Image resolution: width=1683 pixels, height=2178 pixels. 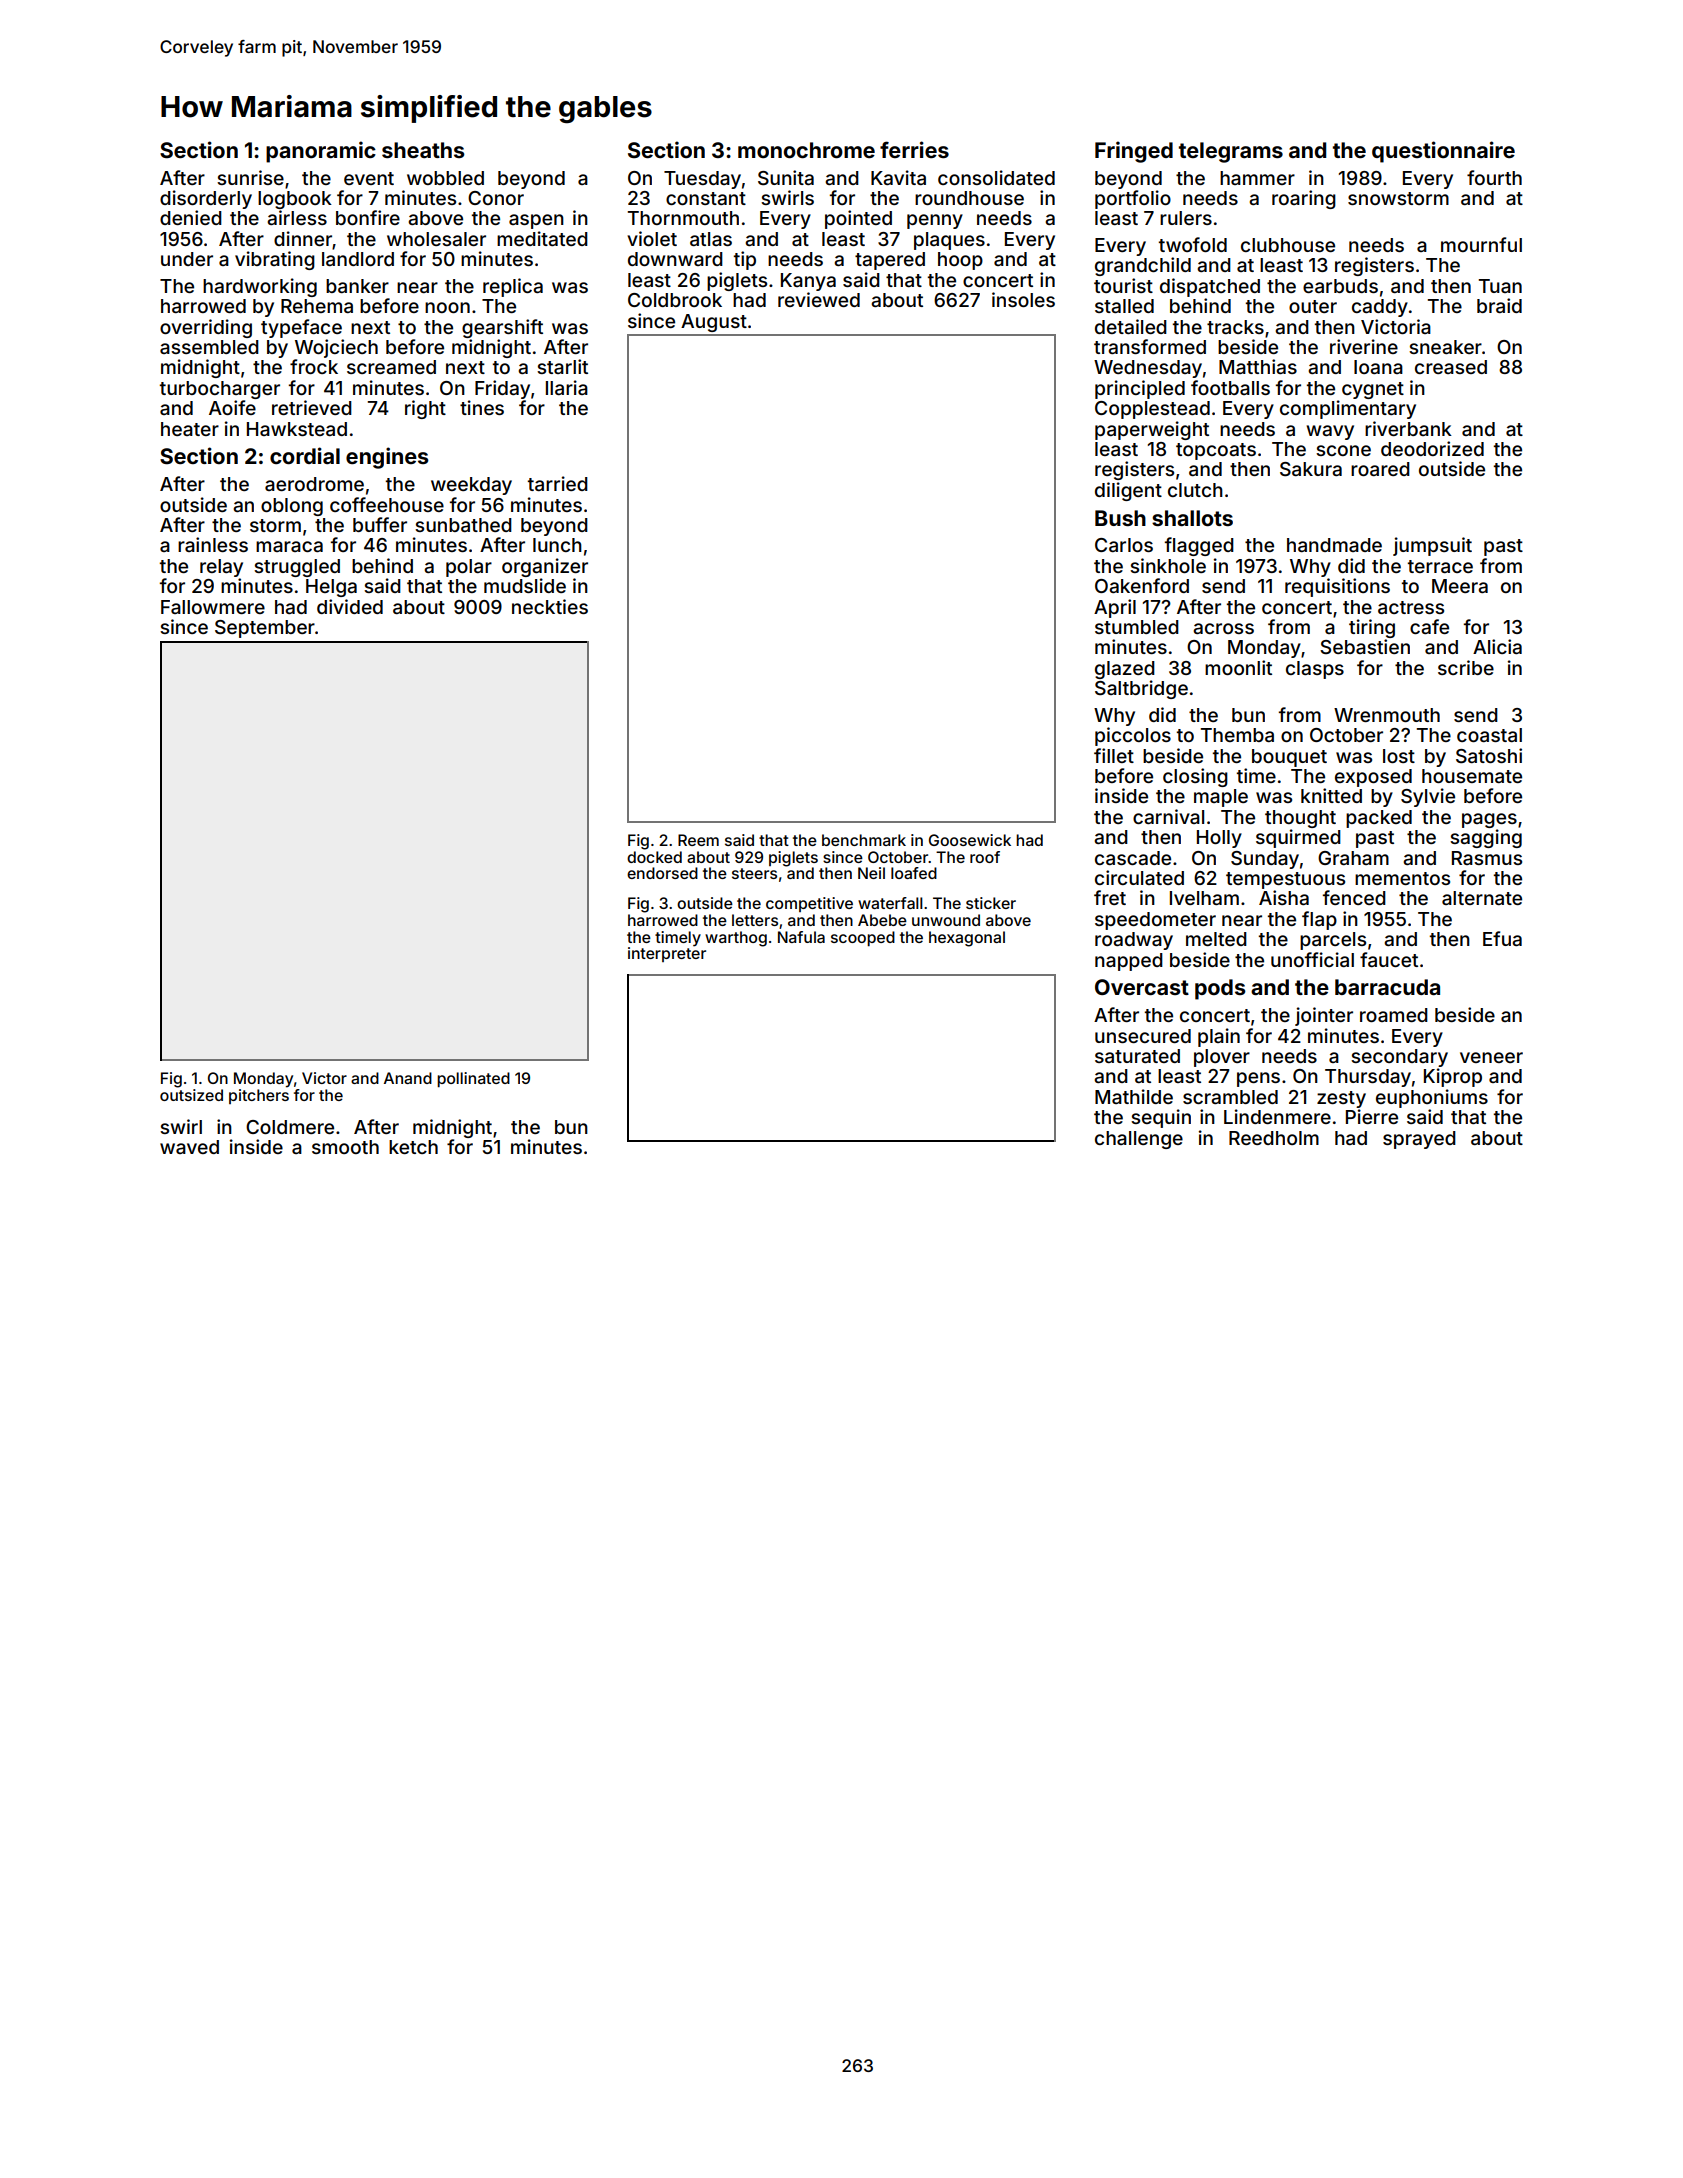 What do you see at coordinates (1125, 670) in the screenshot?
I see `glazed` at bounding box center [1125, 670].
